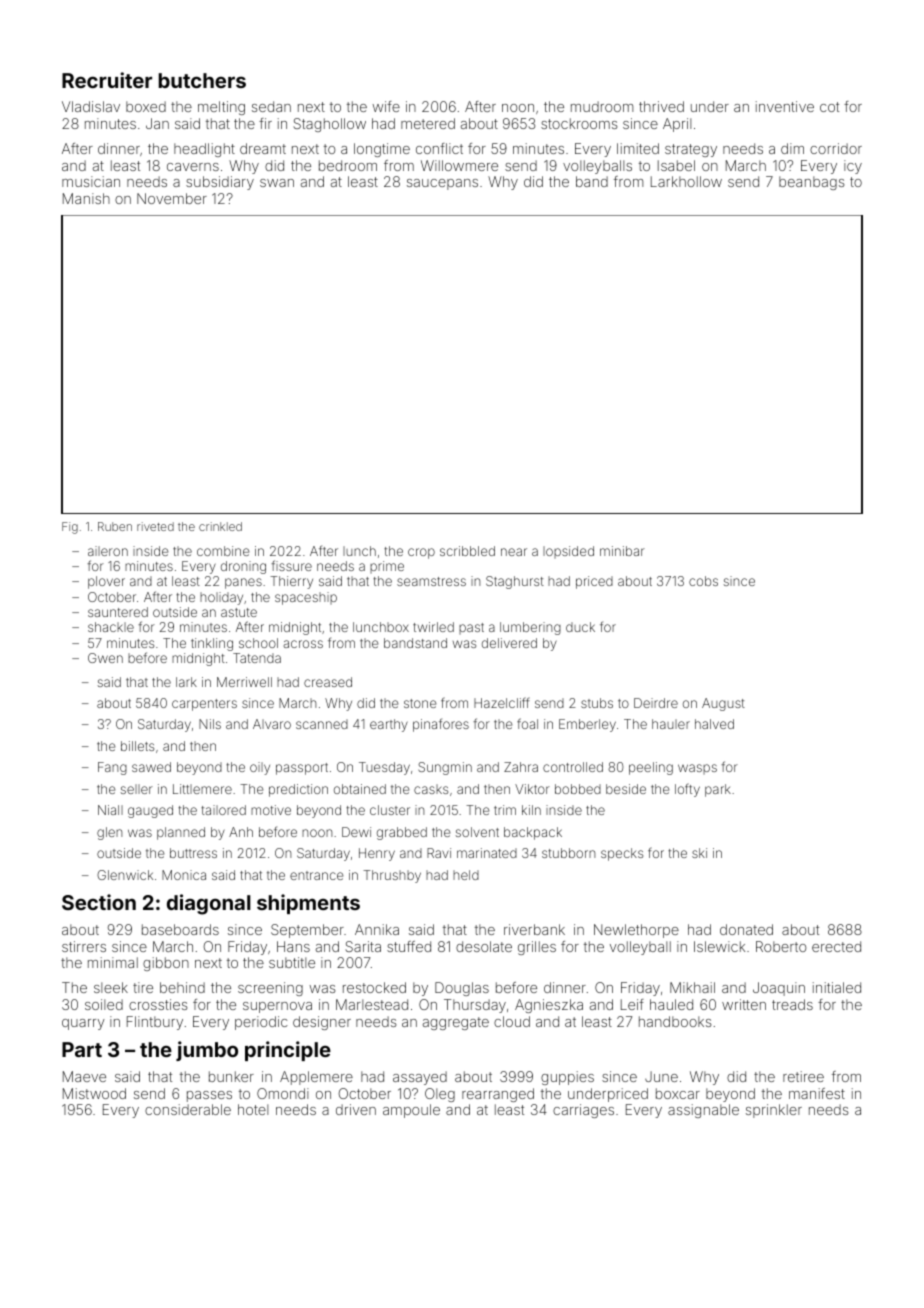  Describe the element at coordinates (82, 1049) in the screenshot. I see `Part` at that location.
